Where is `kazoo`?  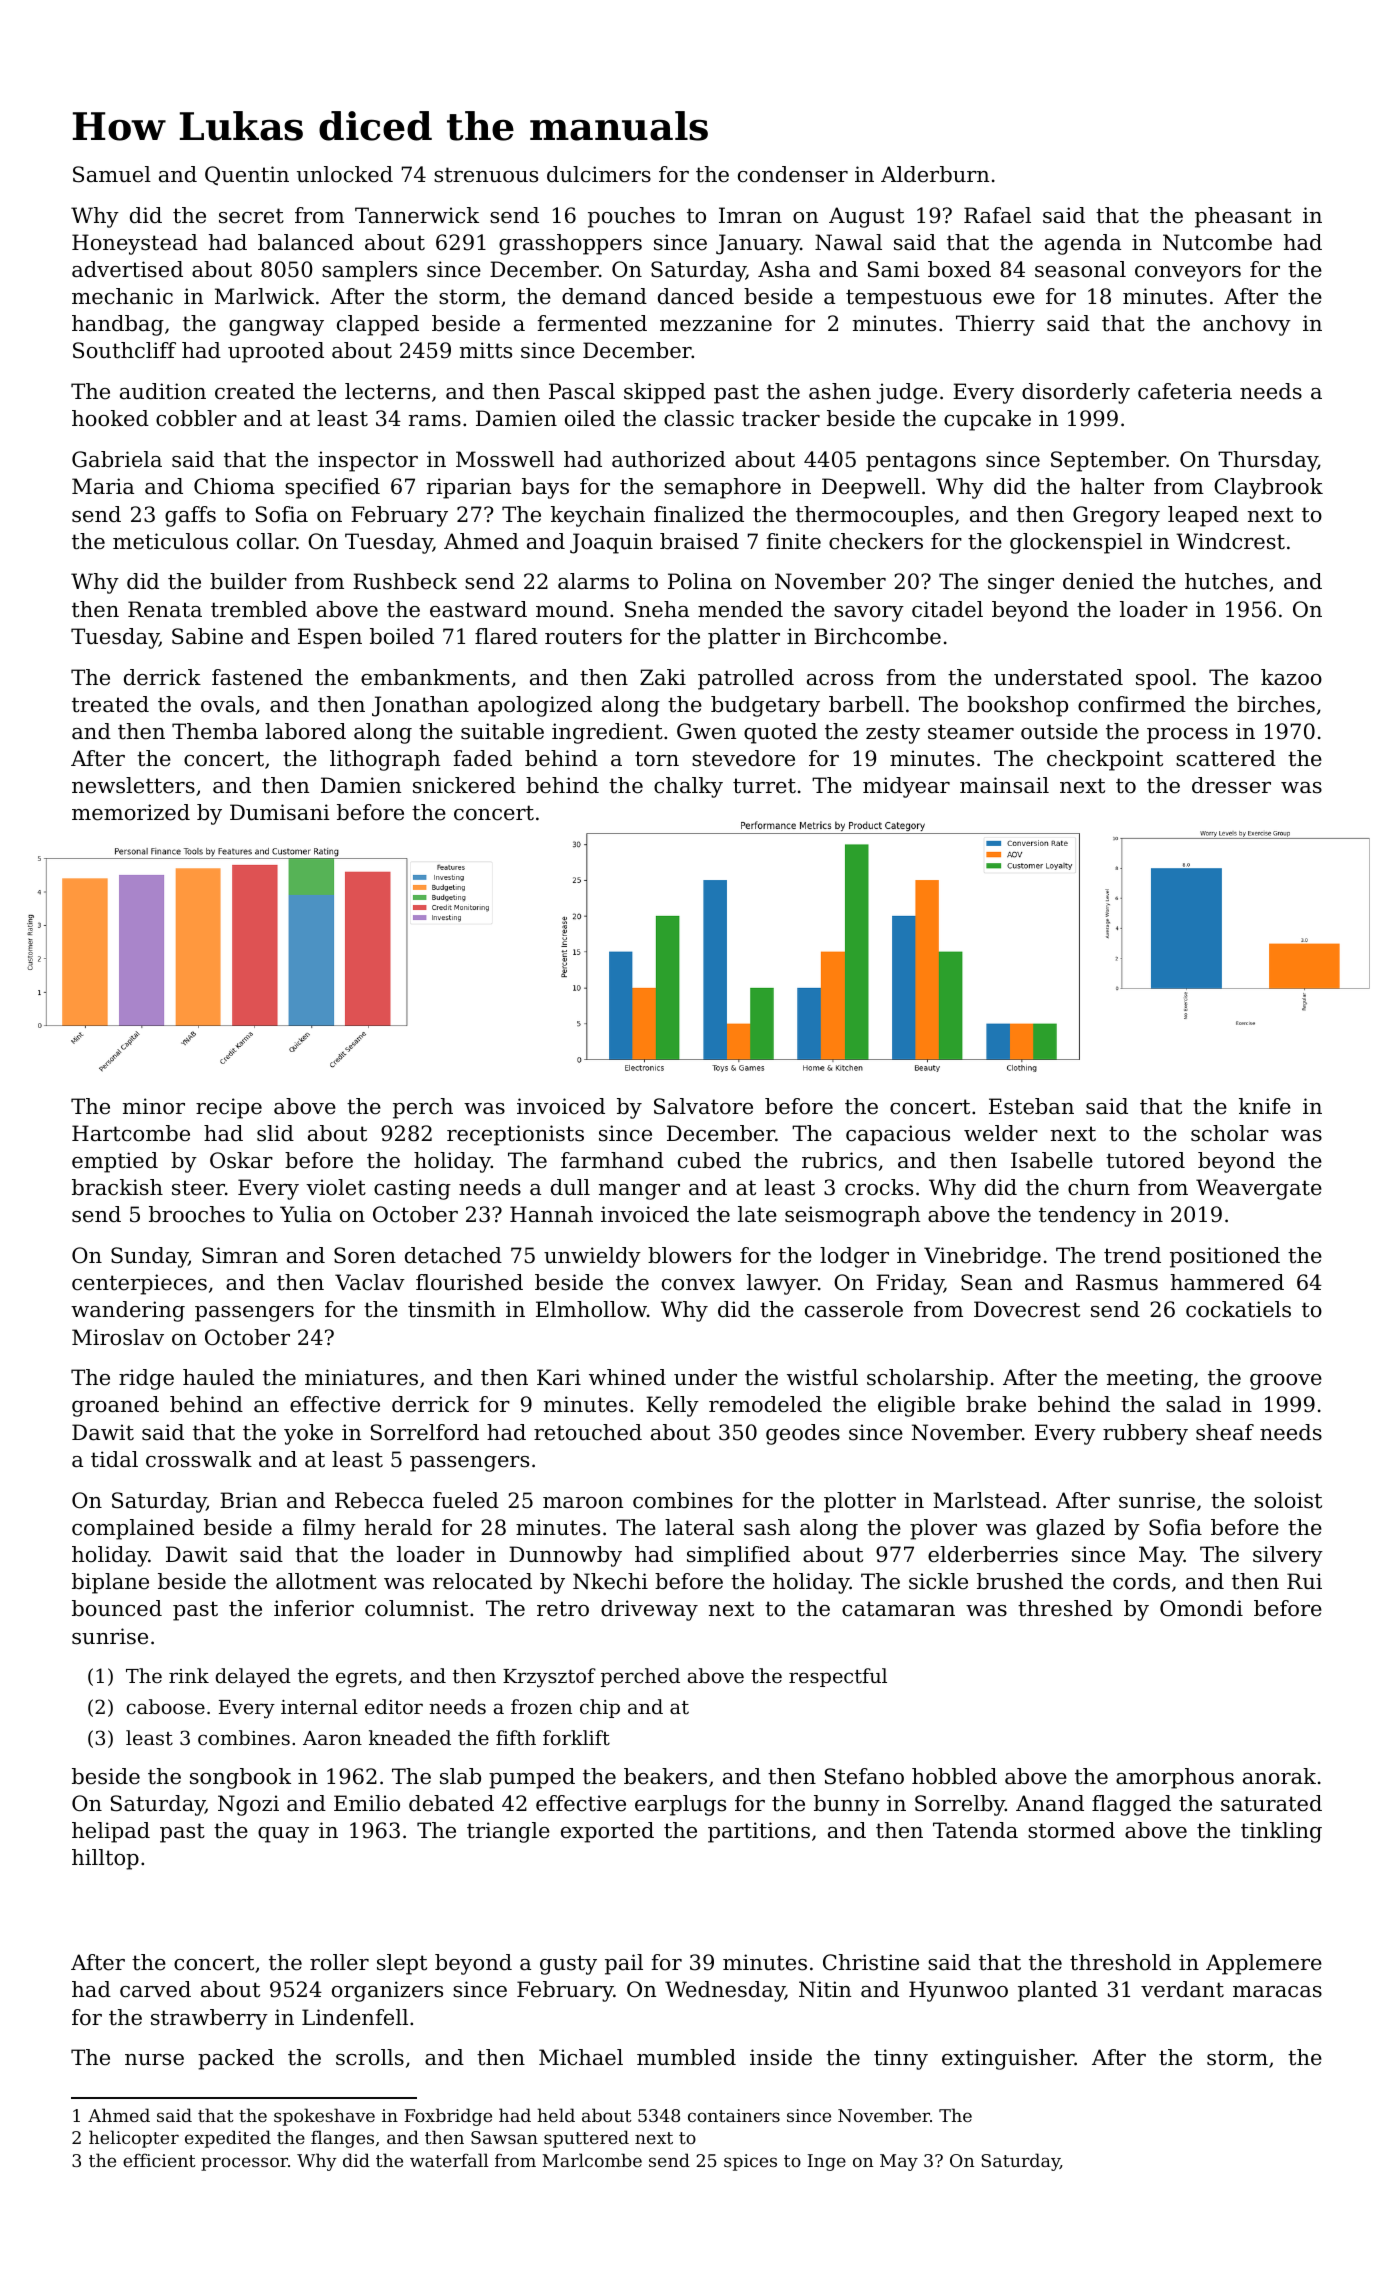 kazoo is located at coordinates (1291, 677).
